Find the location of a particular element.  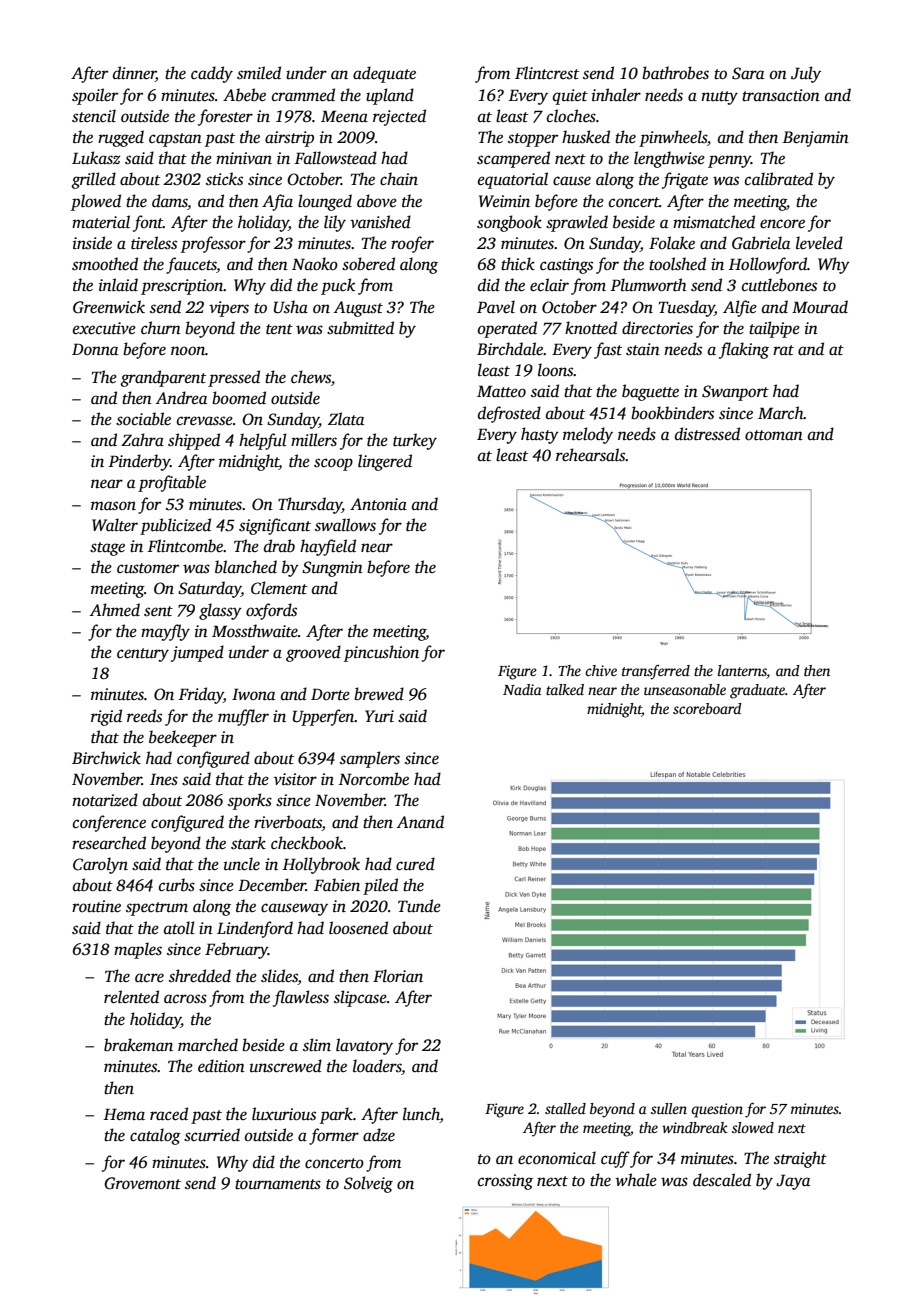

jumped is located at coordinates (197, 653).
